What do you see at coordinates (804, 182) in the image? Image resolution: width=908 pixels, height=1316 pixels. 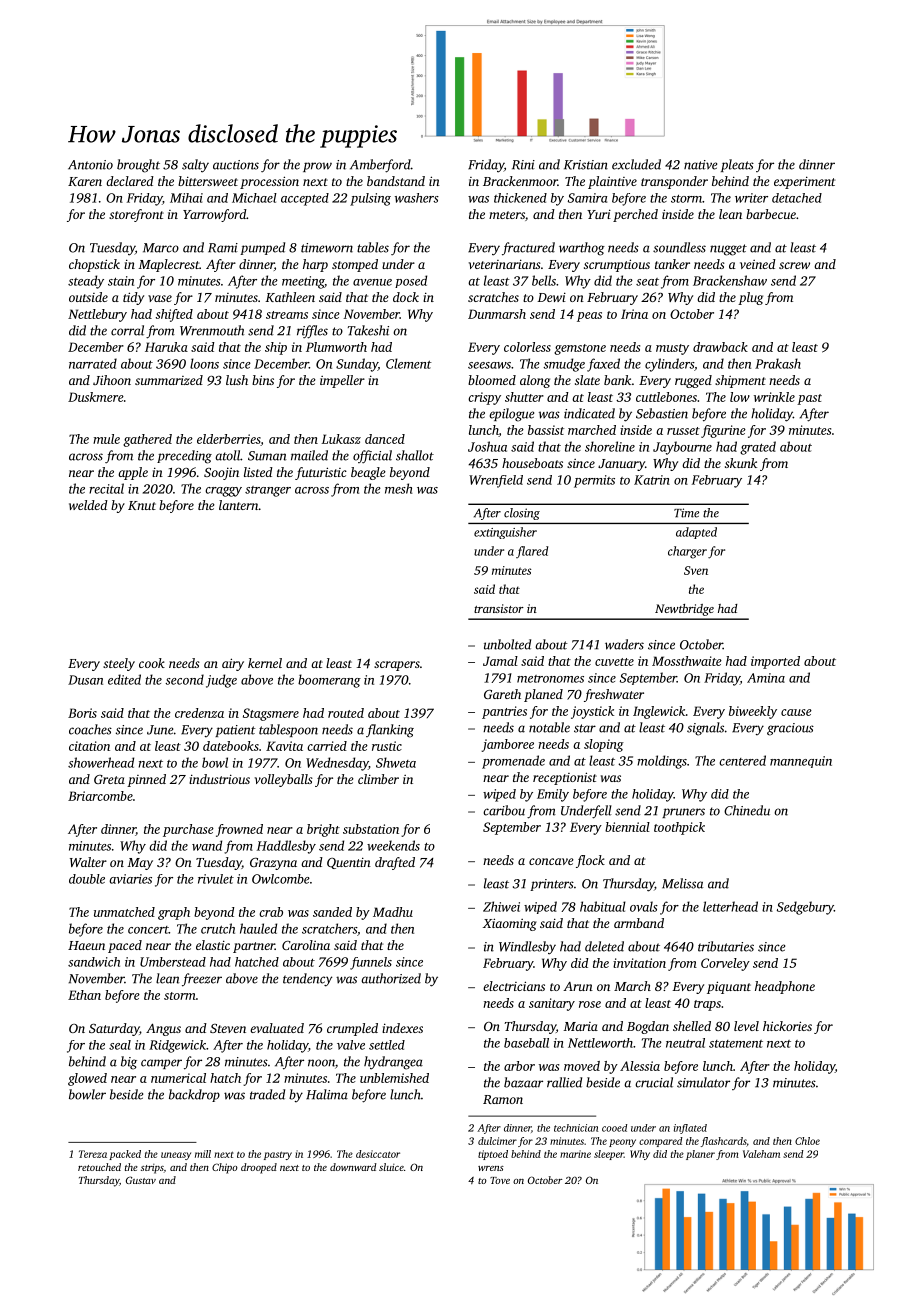 I see `experiment` at bounding box center [804, 182].
